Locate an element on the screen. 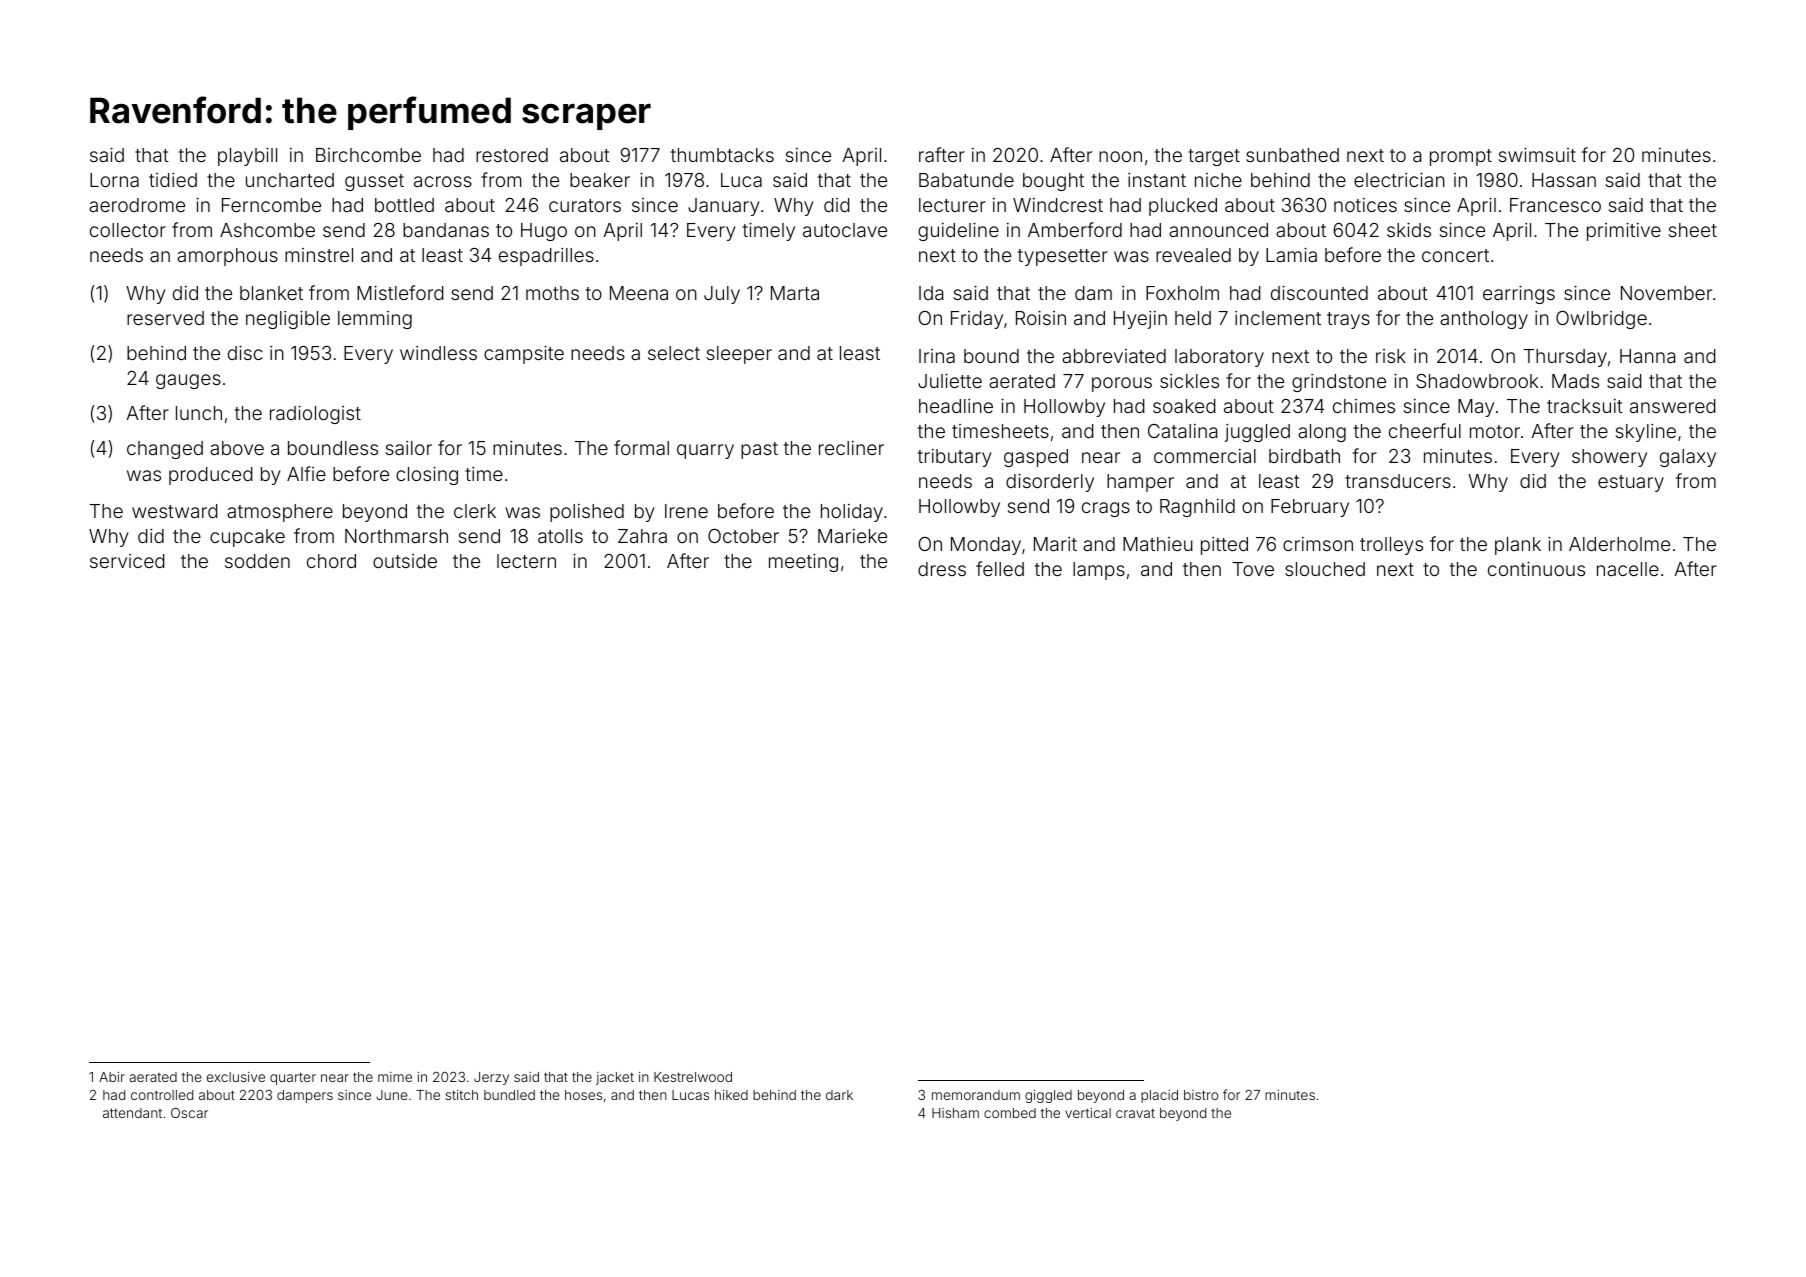  chord is located at coordinates (331, 561).
